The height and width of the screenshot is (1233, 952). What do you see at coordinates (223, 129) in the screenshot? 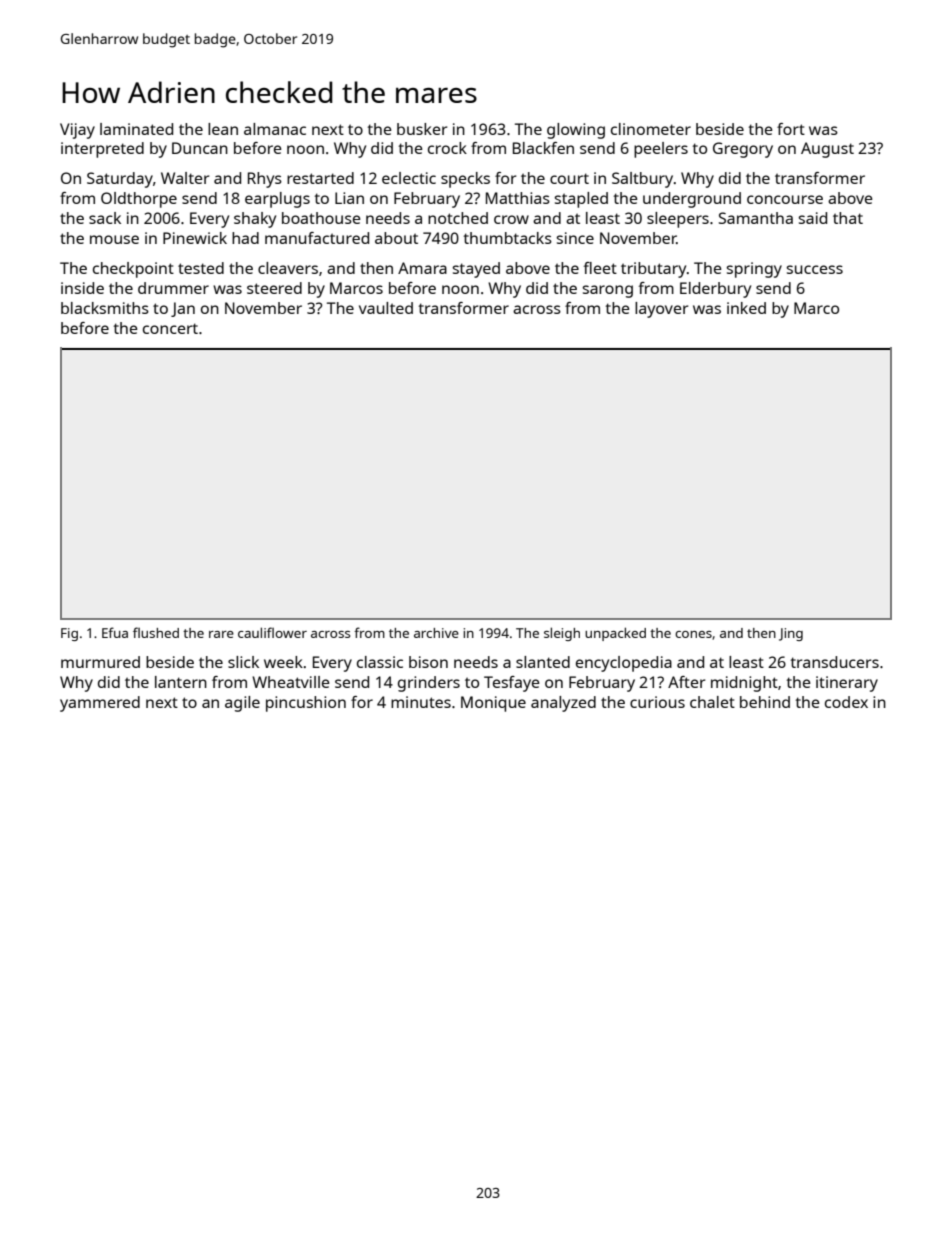
I see `lean` at bounding box center [223, 129].
